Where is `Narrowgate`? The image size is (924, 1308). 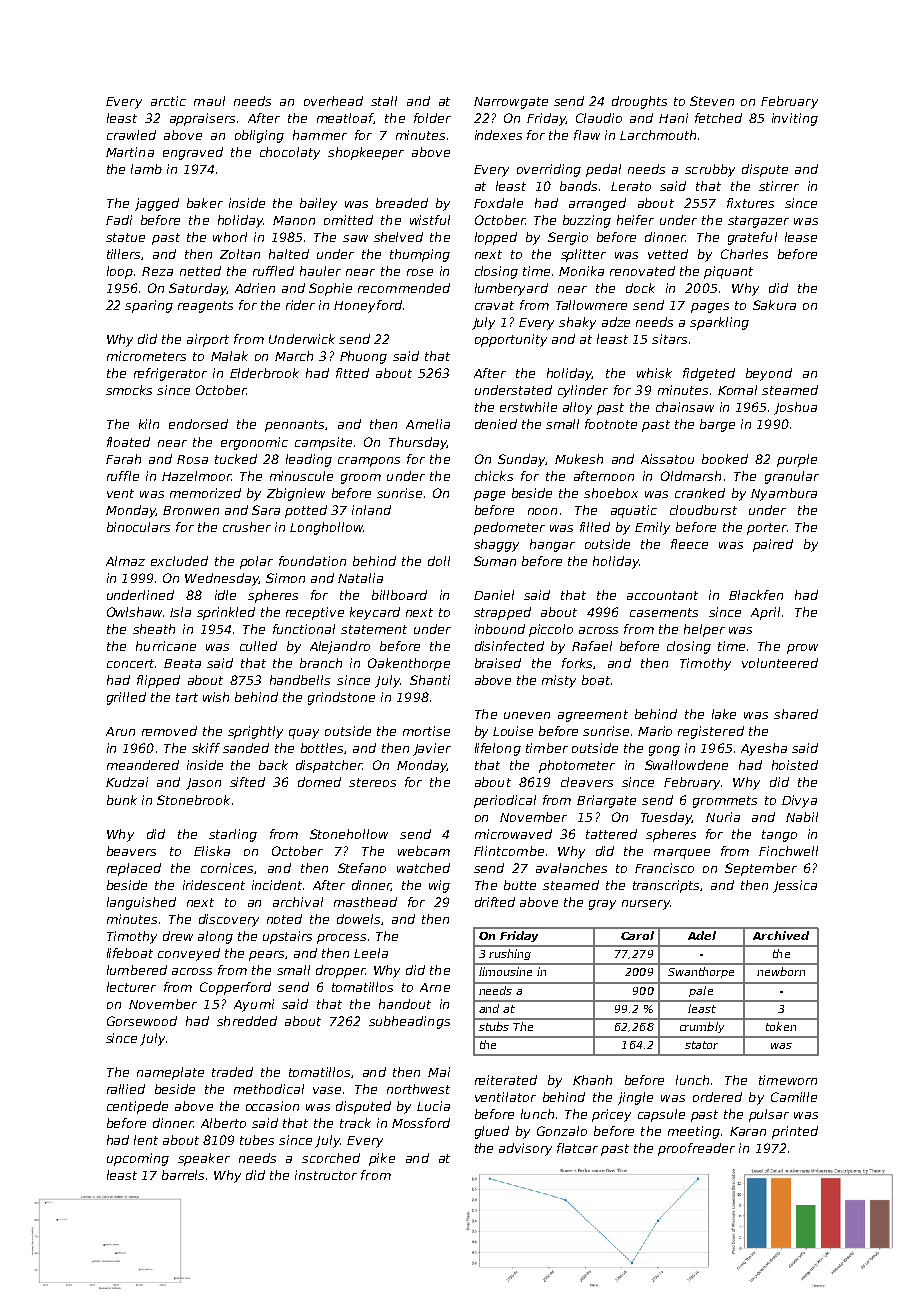
Narrowgate is located at coordinates (511, 103).
